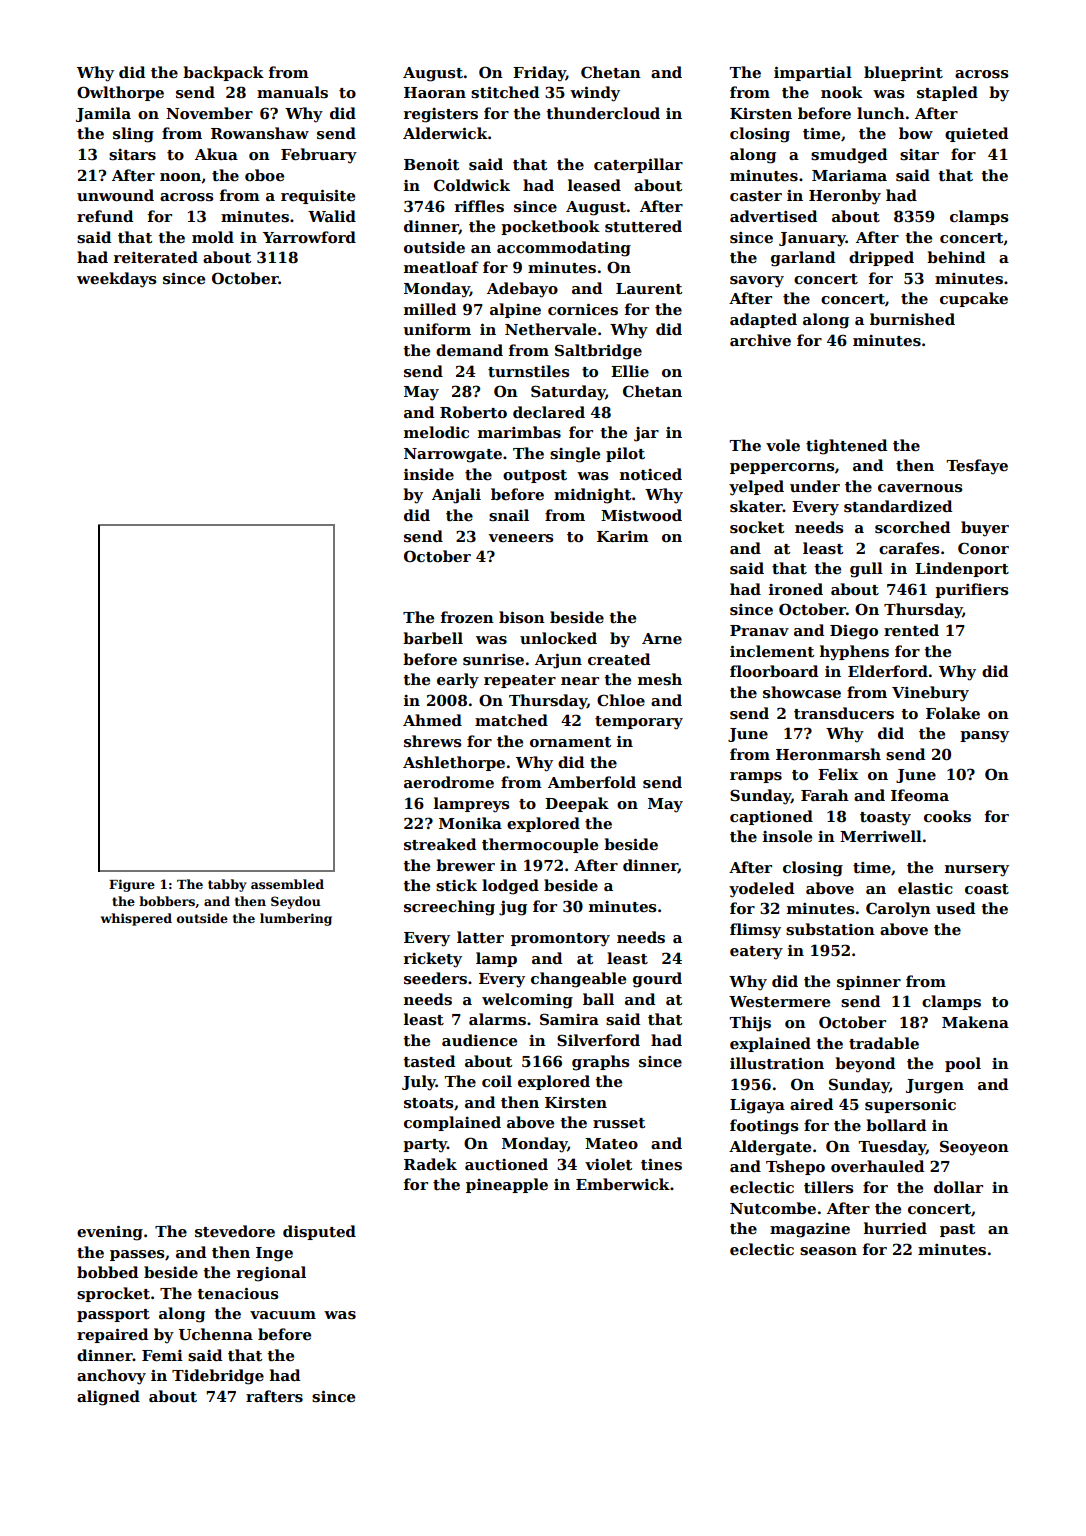  I want to click on meatloaf, so click(441, 267).
